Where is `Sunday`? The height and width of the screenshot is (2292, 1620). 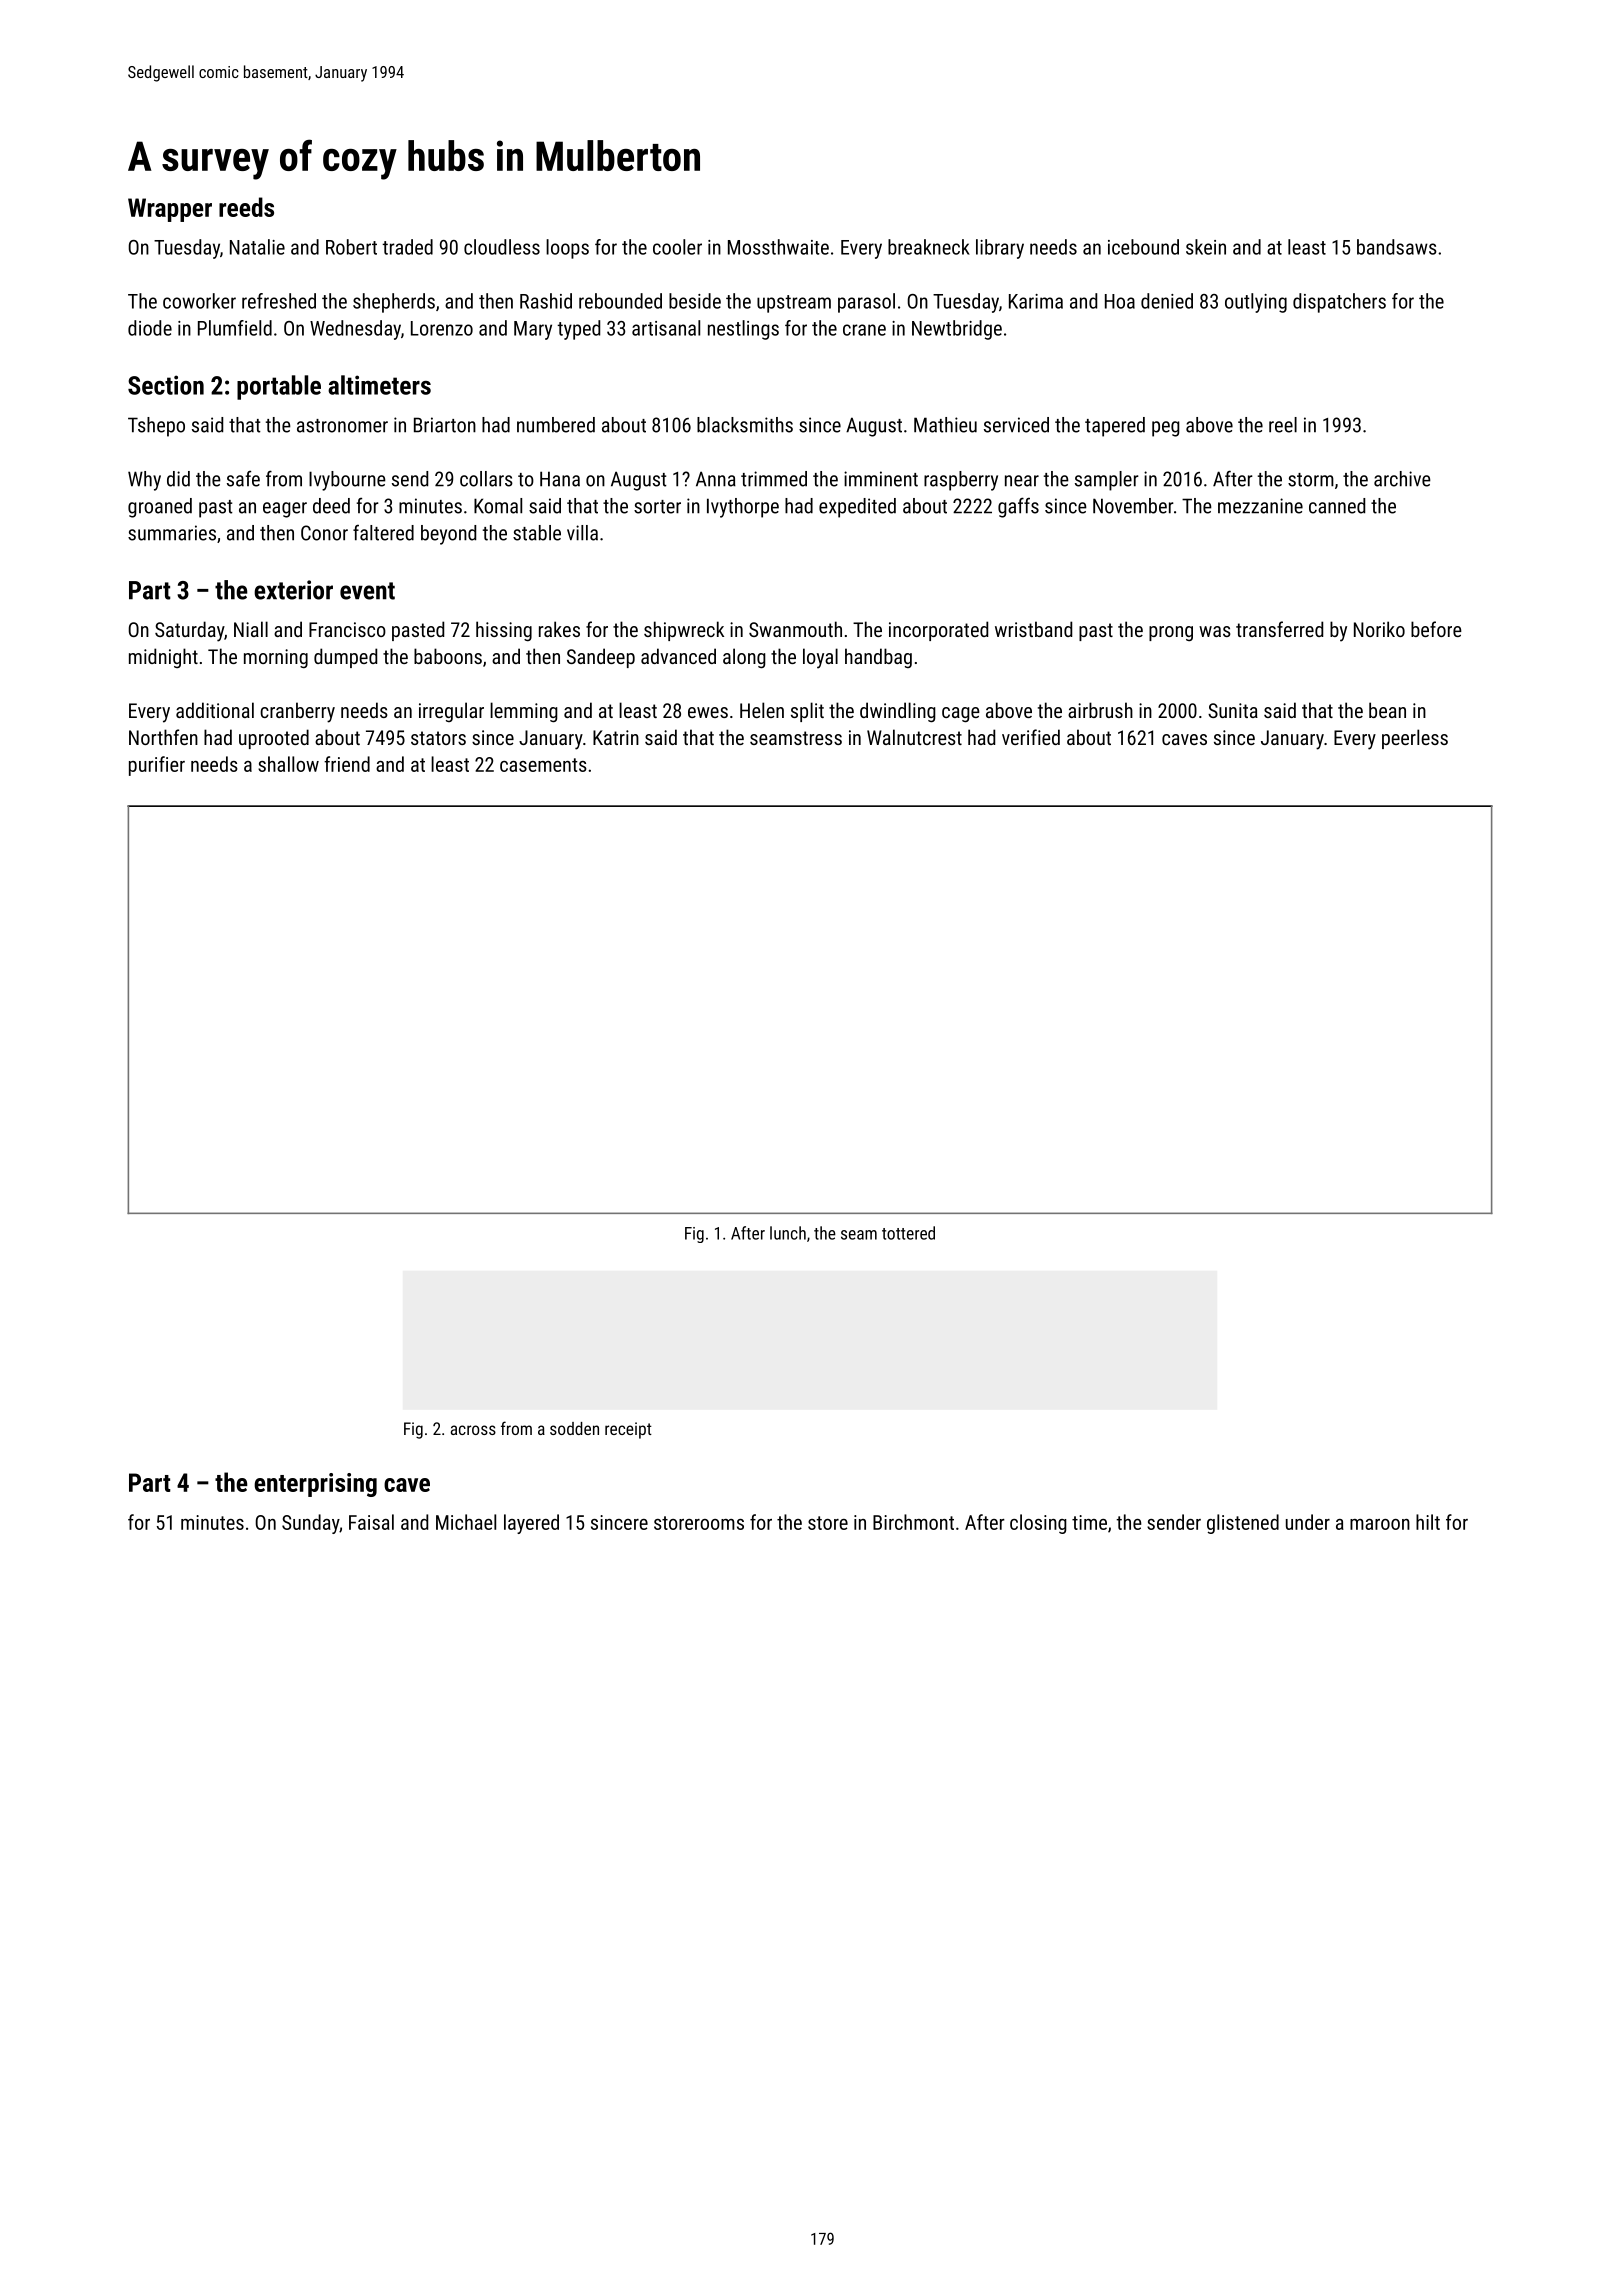 Sunday is located at coordinates (310, 1524).
